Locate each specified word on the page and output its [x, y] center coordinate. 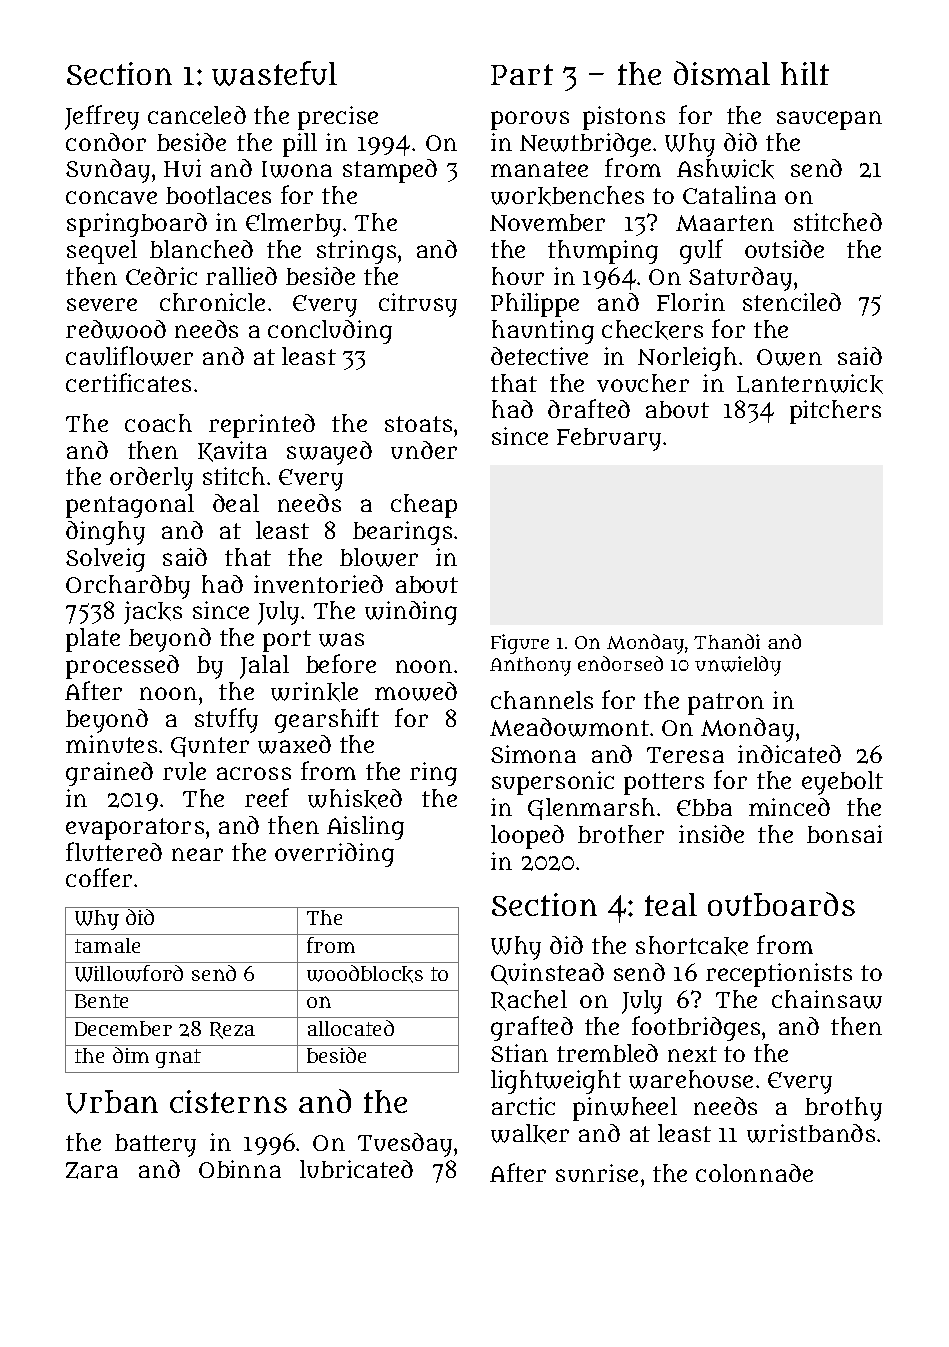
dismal [722, 73]
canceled [197, 115]
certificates [128, 382]
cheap [424, 506]
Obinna [240, 1169]
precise [338, 118]
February [609, 439]
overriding [334, 855]
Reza [232, 1030]
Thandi [727, 641]
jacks [153, 612]
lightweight [556, 1082]
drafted [589, 408]
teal [671, 904]
